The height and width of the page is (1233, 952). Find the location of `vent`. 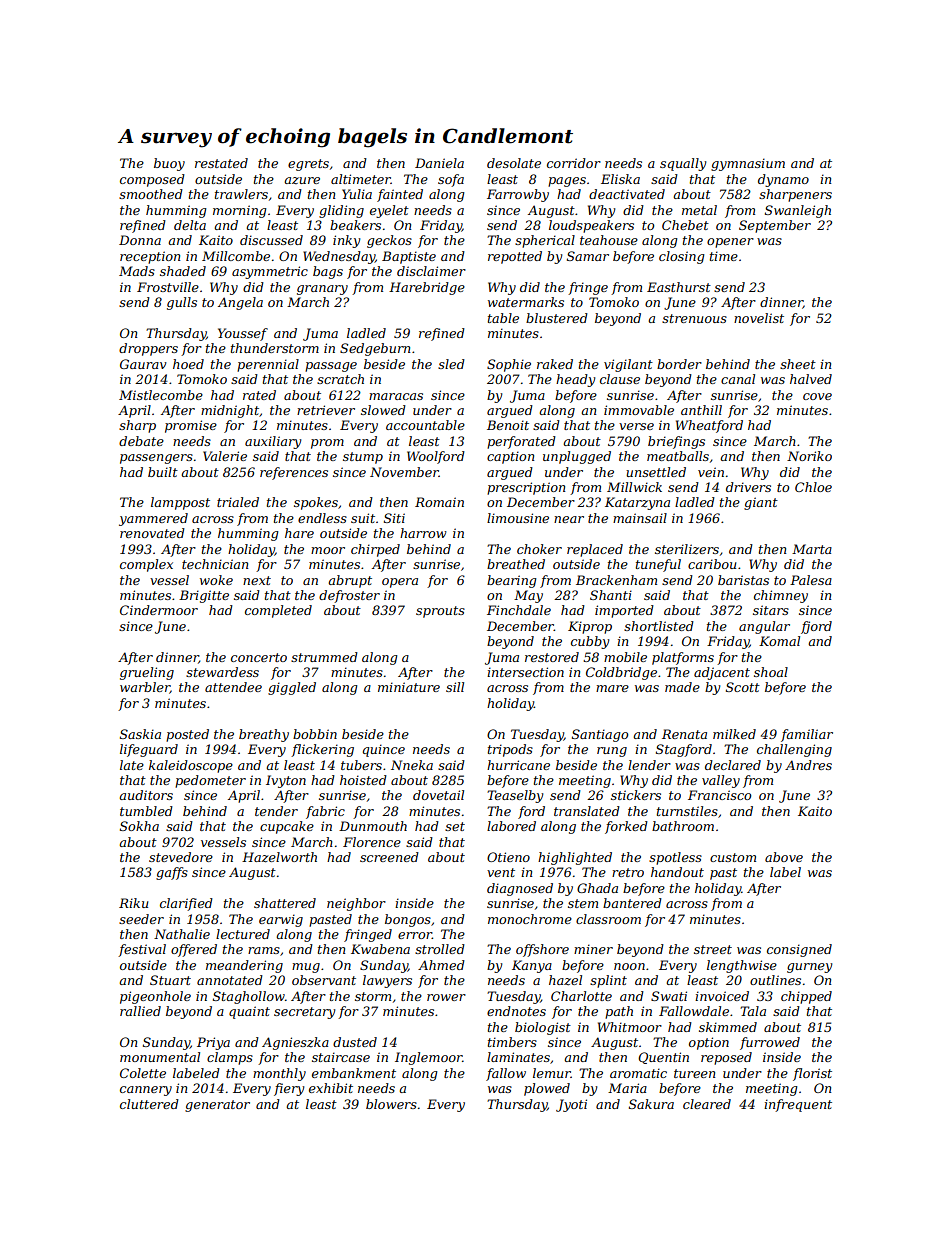

vent is located at coordinates (501, 872).
